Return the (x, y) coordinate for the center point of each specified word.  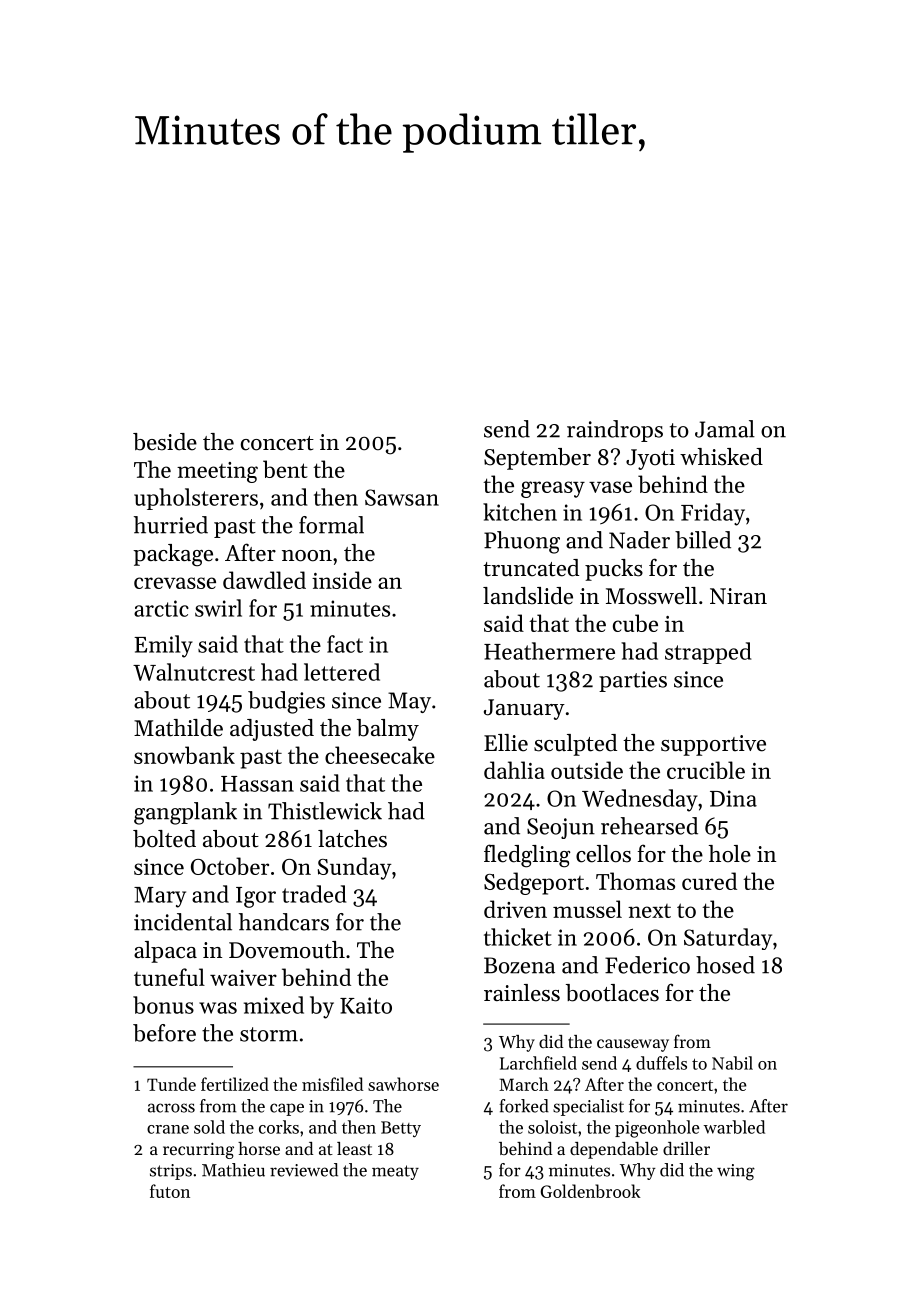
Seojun (561, 828)
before (164, 1033)
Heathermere (549, 651)
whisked (721, 457)
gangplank (185, 813)
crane (168, 1129)
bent (285, 469)
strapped (708, 653)
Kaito (366, 1005)
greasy (553, 489)
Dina (733, 798)
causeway (633, 1045)
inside (342, 580)
